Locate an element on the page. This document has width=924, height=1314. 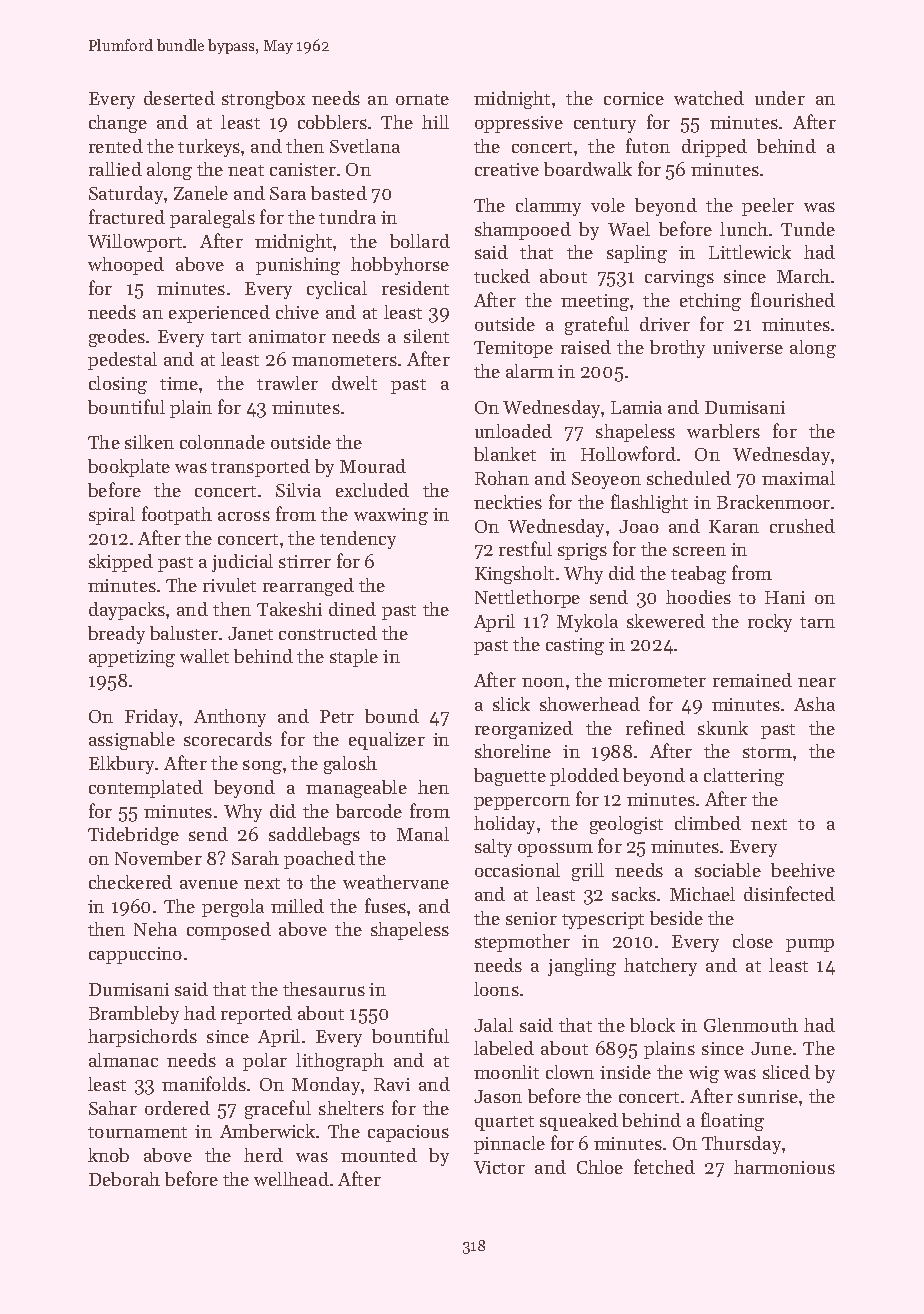
wellhead is located at coordinates (291, 1179).
